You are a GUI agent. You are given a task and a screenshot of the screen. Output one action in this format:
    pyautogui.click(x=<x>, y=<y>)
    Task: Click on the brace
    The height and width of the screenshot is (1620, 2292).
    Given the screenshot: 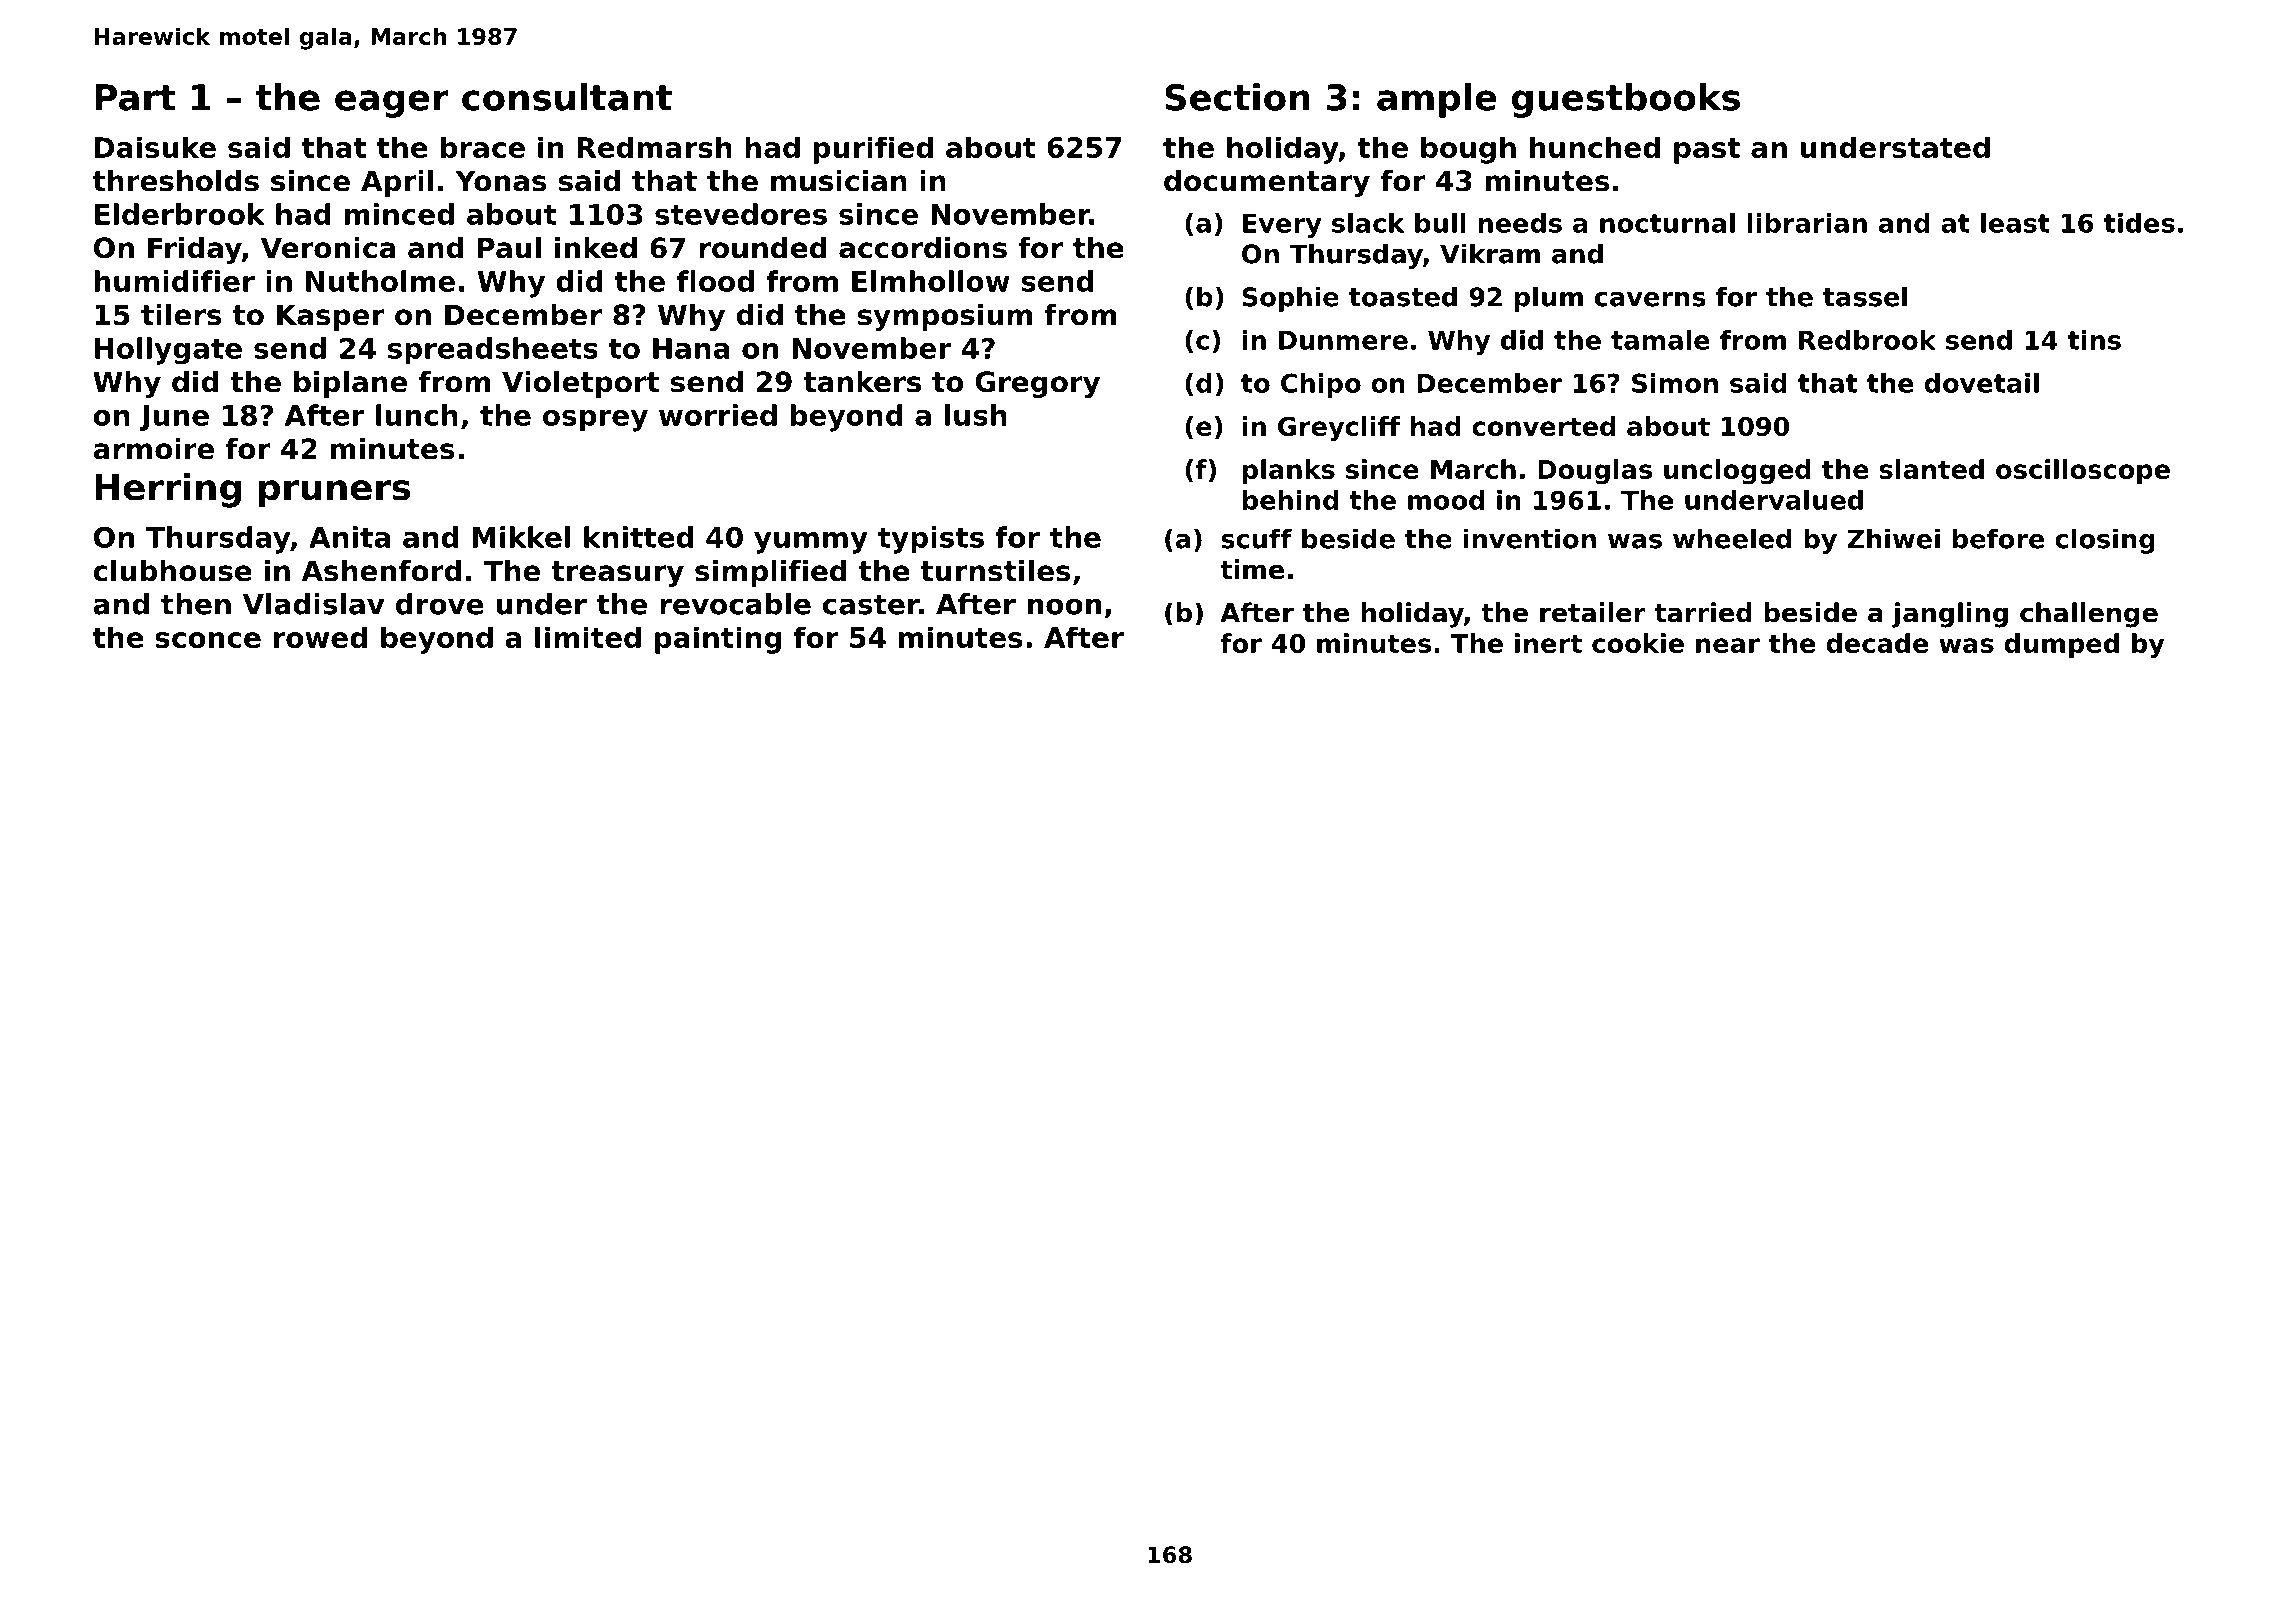 What is the action you would take?
    pyautogui.click(x=483, y=147)
